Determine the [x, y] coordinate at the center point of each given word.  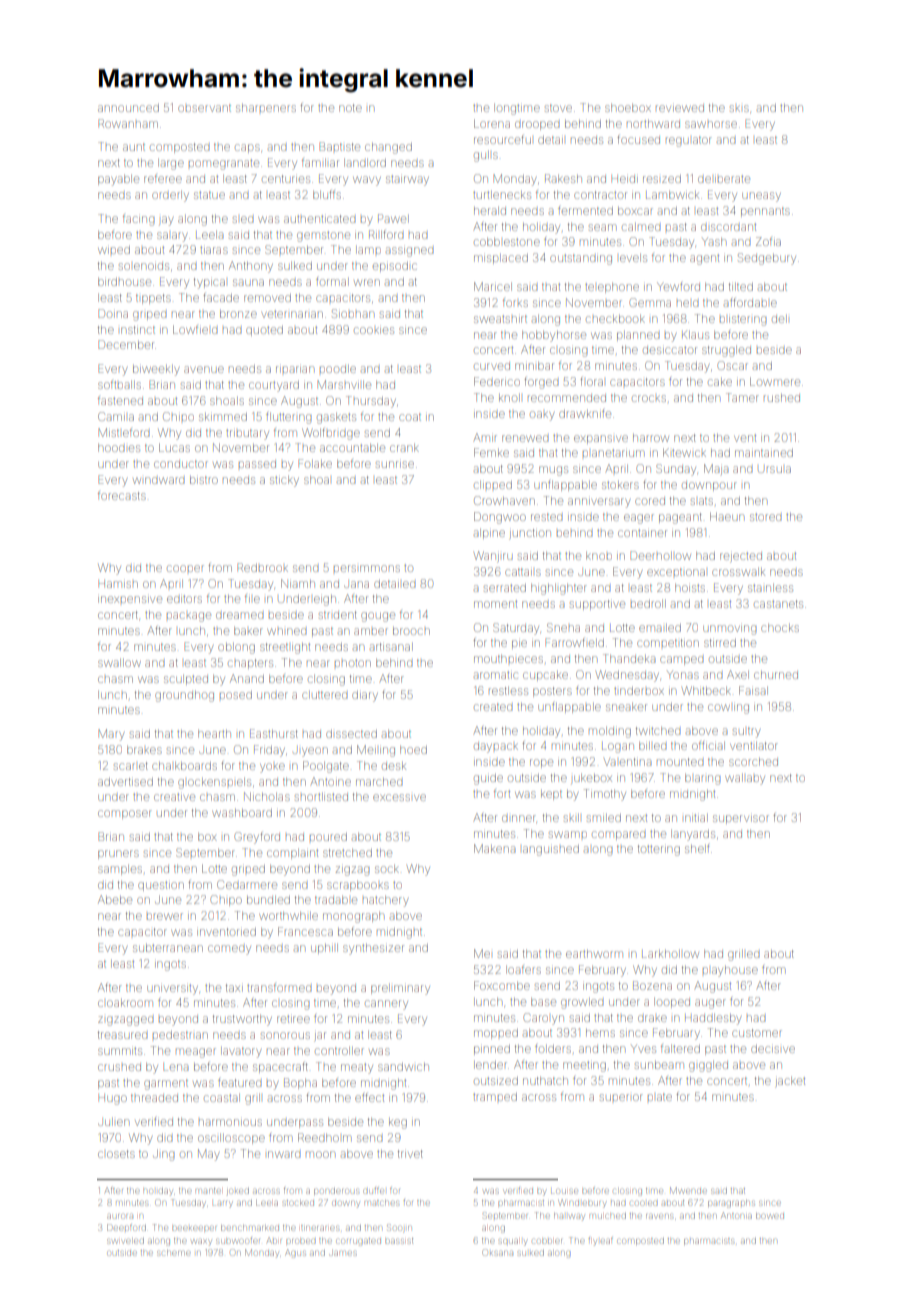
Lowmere [775, 381]
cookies [374, 330]
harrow [651, 438]
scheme [173, 1253]
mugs [553, 471]
